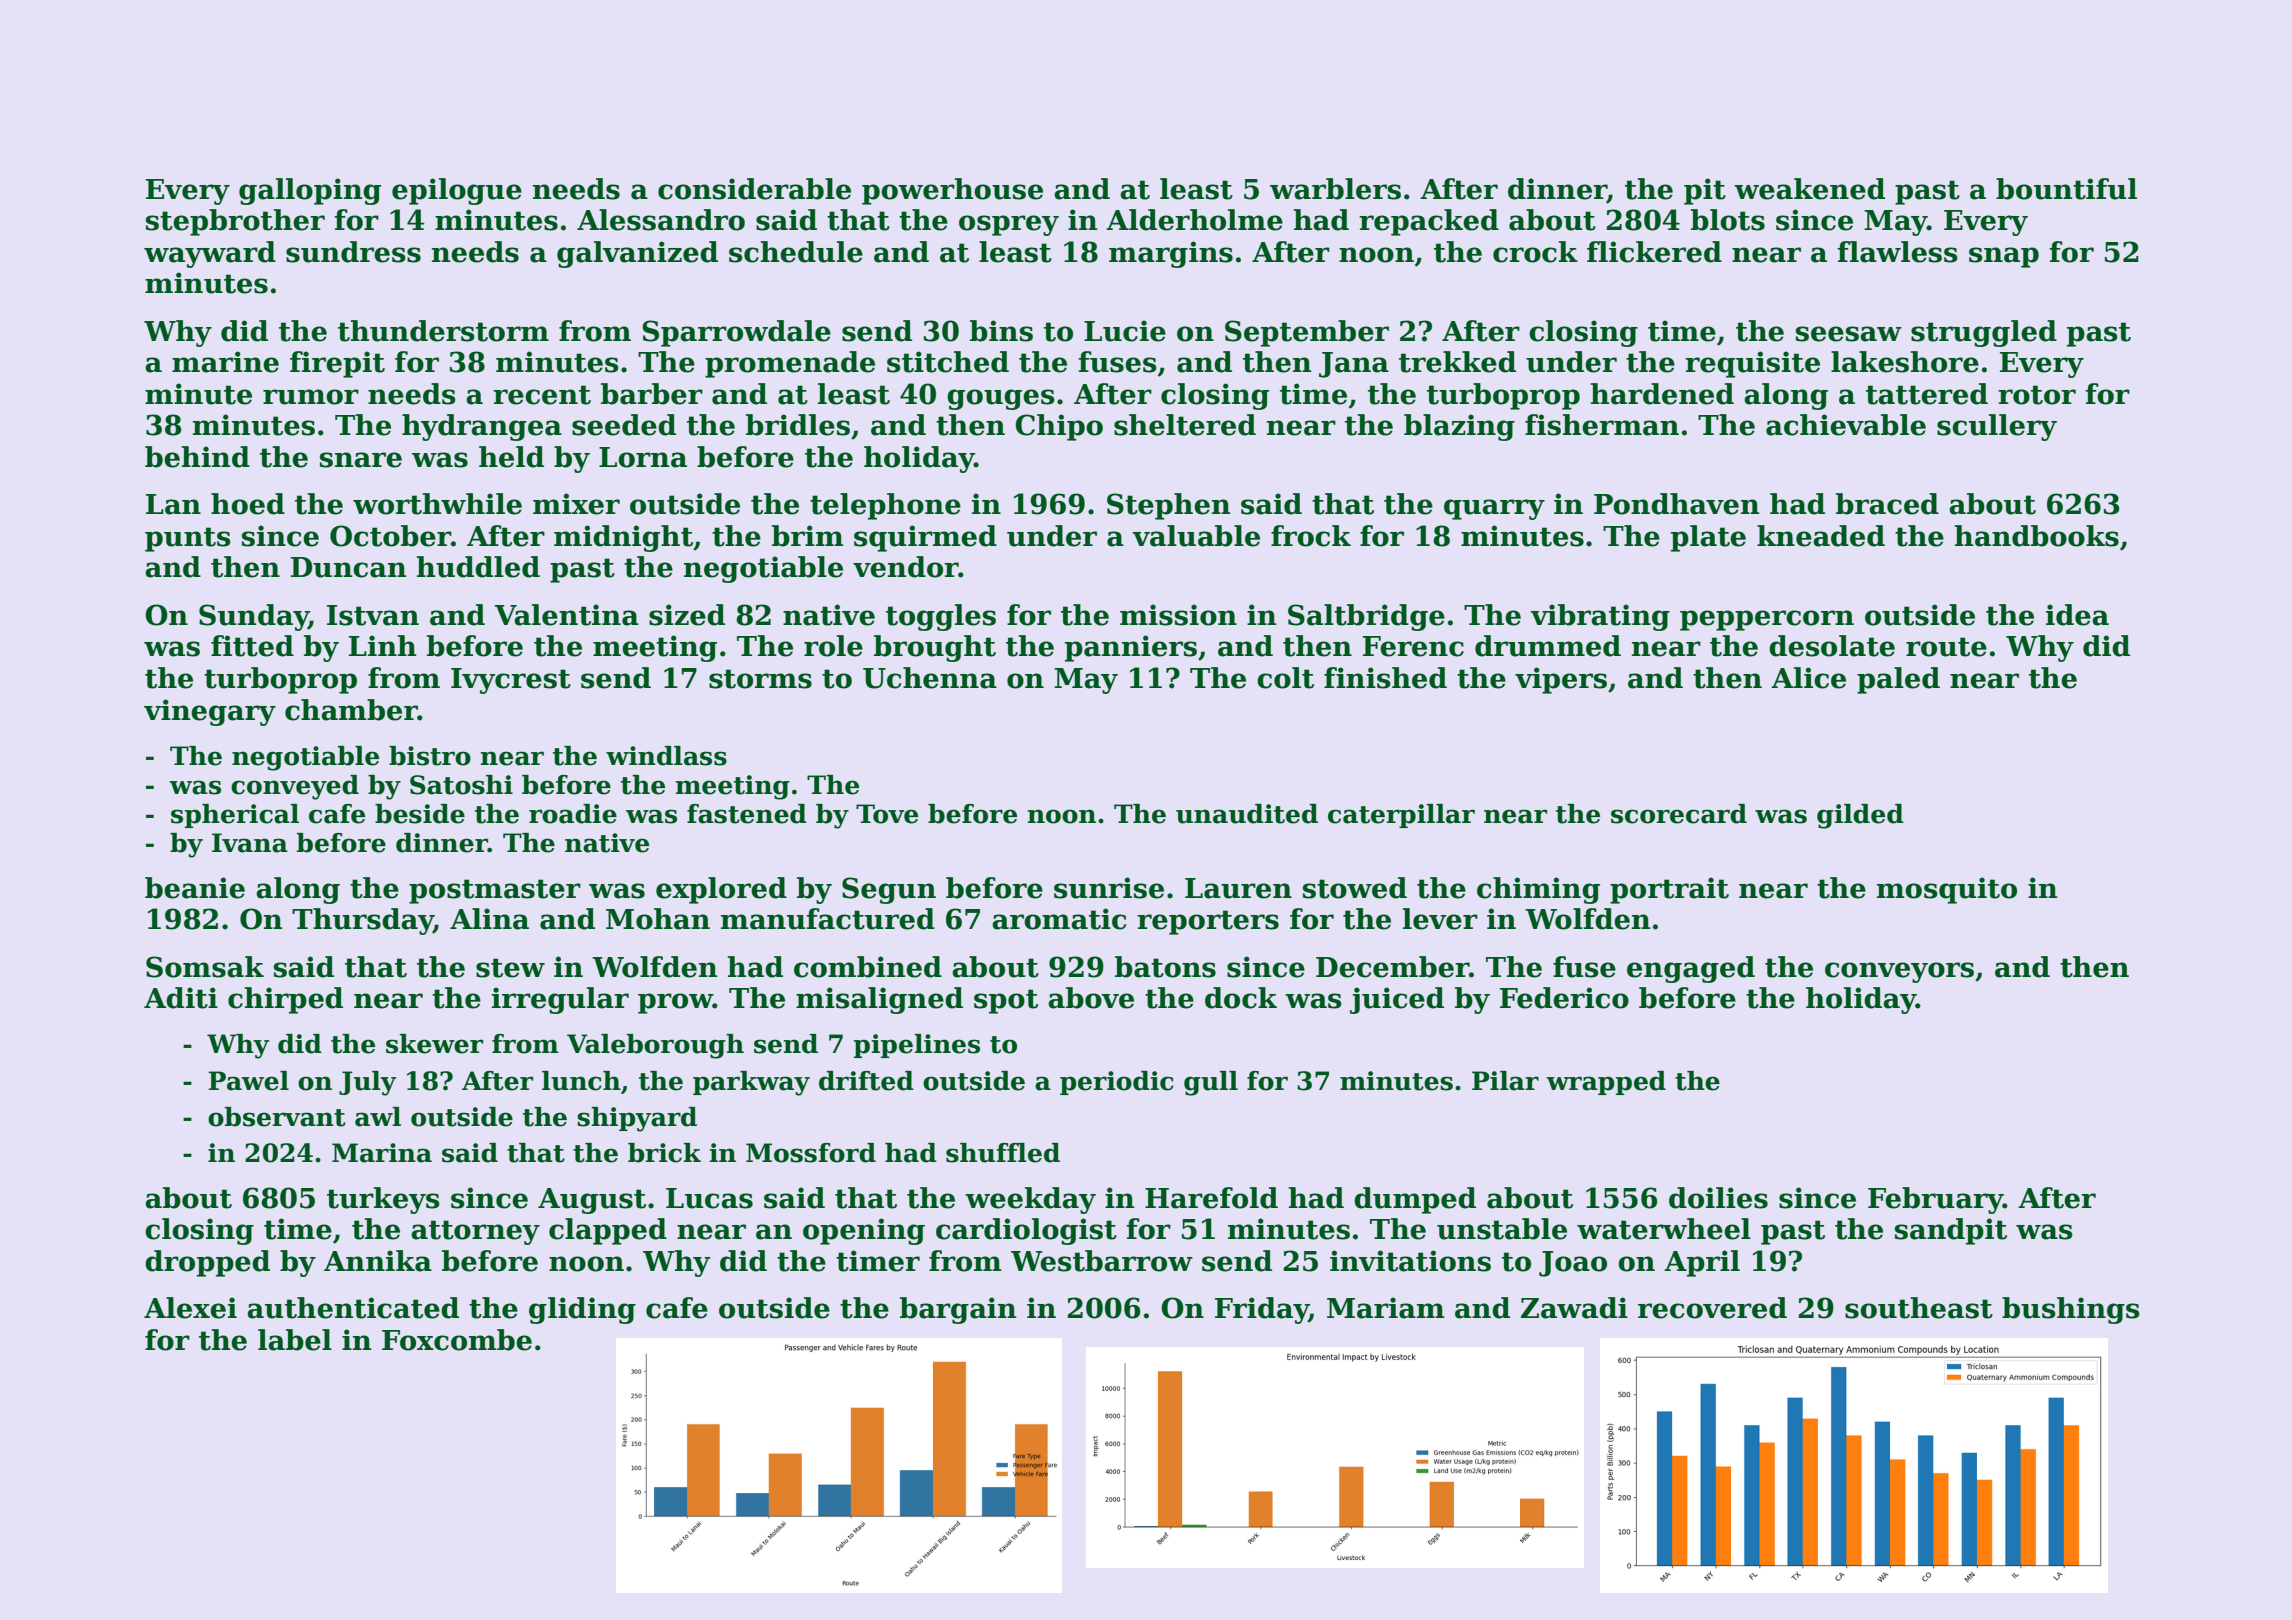 This document has width=2292, height=1620. Describe the element at coordinates (1899, 972) in the document. I see `conveyors` at that location.
